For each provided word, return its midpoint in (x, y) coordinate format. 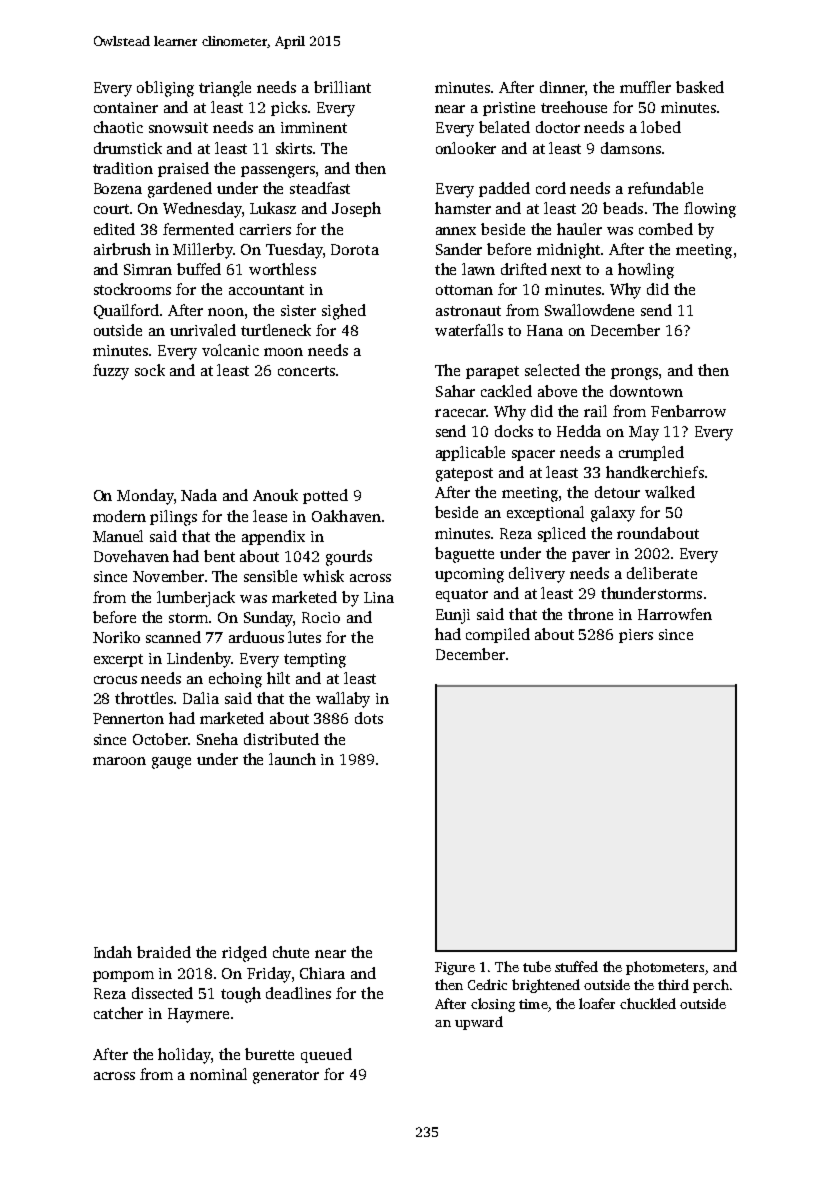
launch (292, 759)
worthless (282, 269)
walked (670, 492)
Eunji (453, 616)
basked (700, 87)
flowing (710, 210)
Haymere (198, 1015)
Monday (145, 497)
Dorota (355, 249)
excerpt (118, 660)
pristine (509, 109)
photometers (665, 968)
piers (636, 636)
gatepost (464, 475)
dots (369, 718)
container (126, 107)
